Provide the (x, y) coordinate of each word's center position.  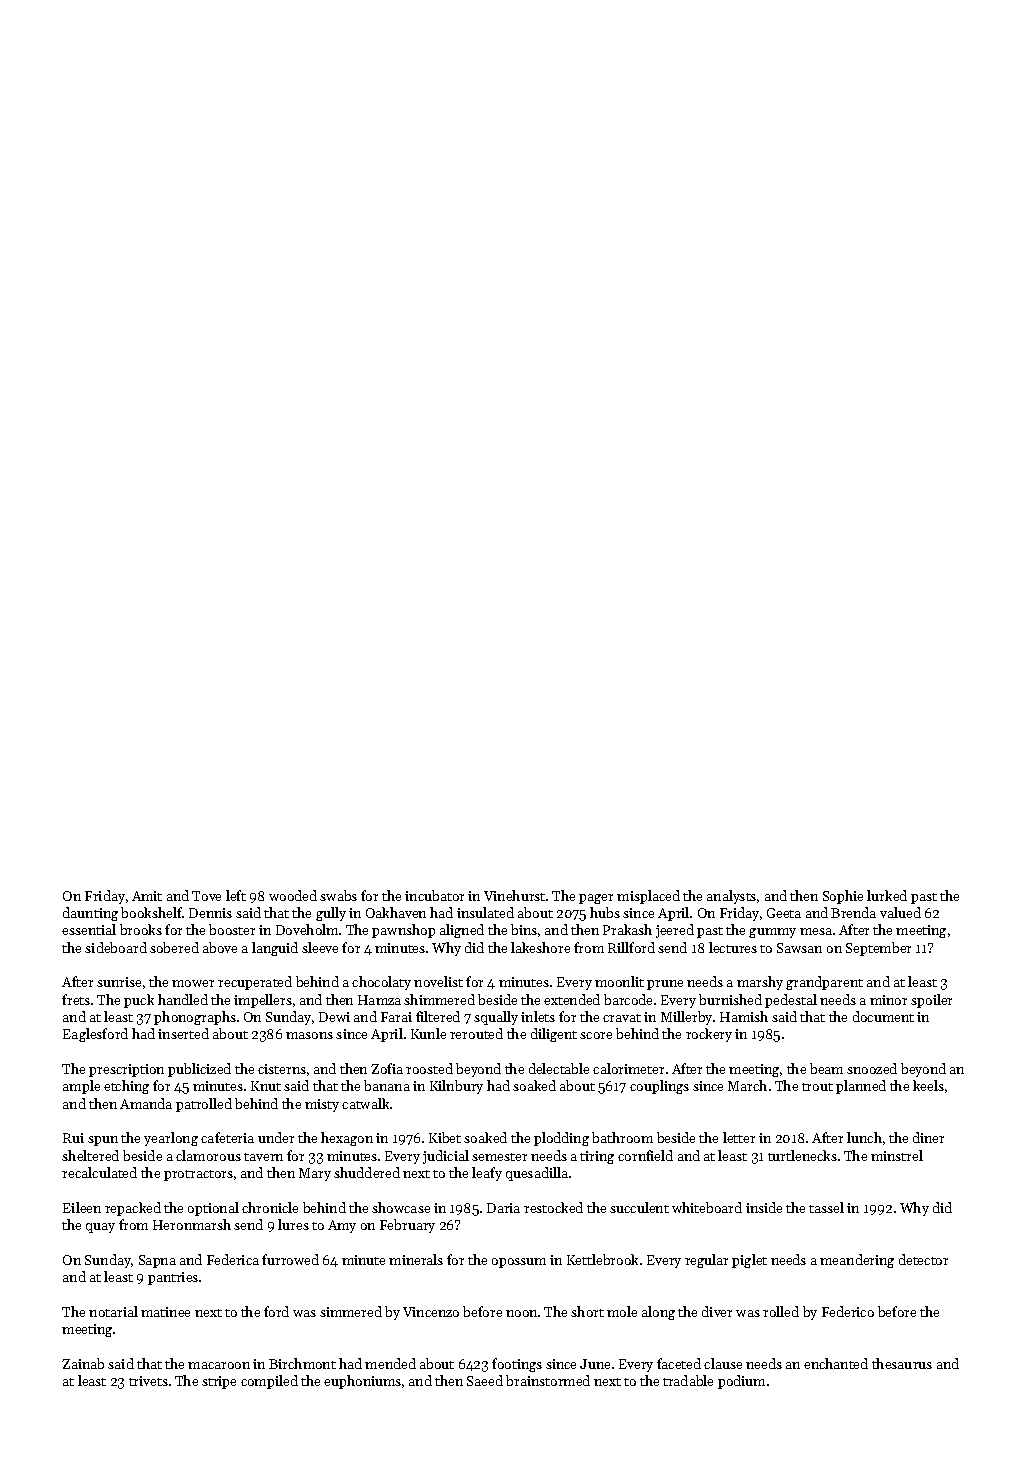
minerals (416, 1259)
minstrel (897, 1155)
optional (213, 1209)
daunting (90, 914)
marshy (760, 983)
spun (103, 1141)
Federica (233, 1259)
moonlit (619, 981)
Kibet (445, 1137)
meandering (857, 1261)
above (220, 947)
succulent (639, 1207)
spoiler (931, 1001)
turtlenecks (802, 1155)
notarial (113, 1311)
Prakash (627, 929)
